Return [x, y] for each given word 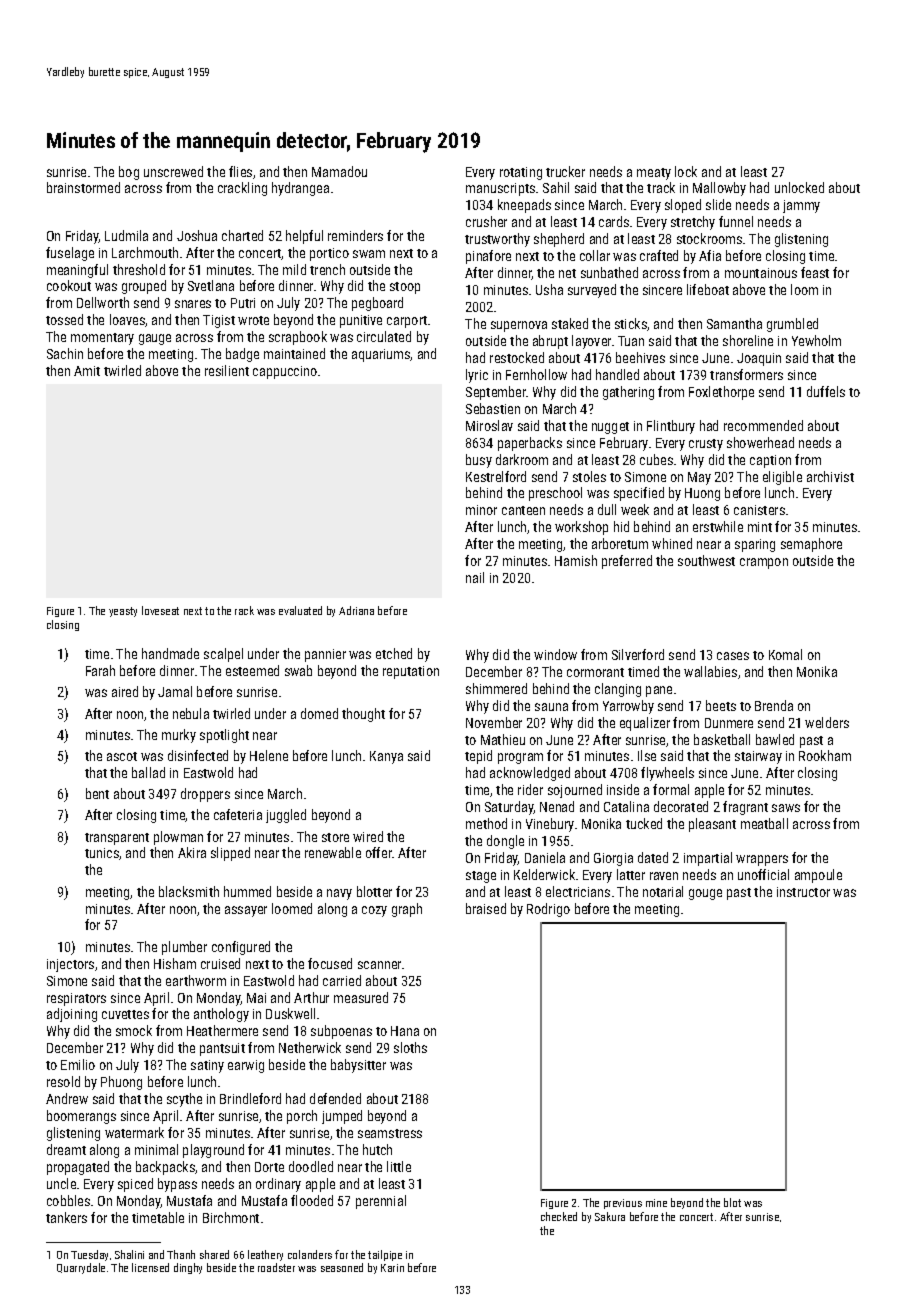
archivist [830, 476]
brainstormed [83, 187]
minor [481, 510]
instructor [803, 892]
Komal [785, 654]
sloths [410, 1047]
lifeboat [708, 289]
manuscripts [500, 189]
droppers [205, 795]
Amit [87, 371]
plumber [184, 948]
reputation [411, 672]
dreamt [66, 1149]
